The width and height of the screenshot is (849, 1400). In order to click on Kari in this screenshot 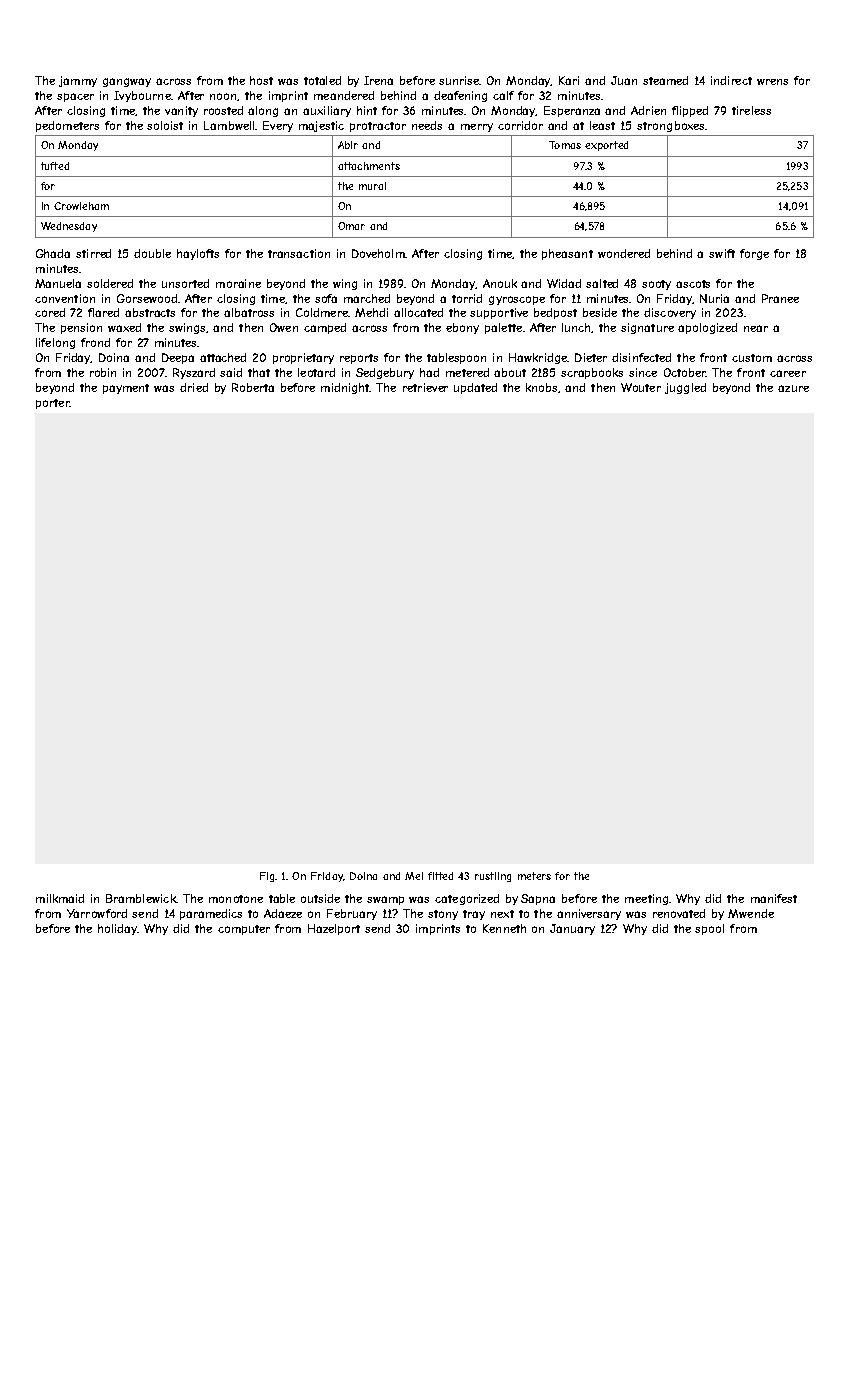, I will do `click(569, 80)`.
